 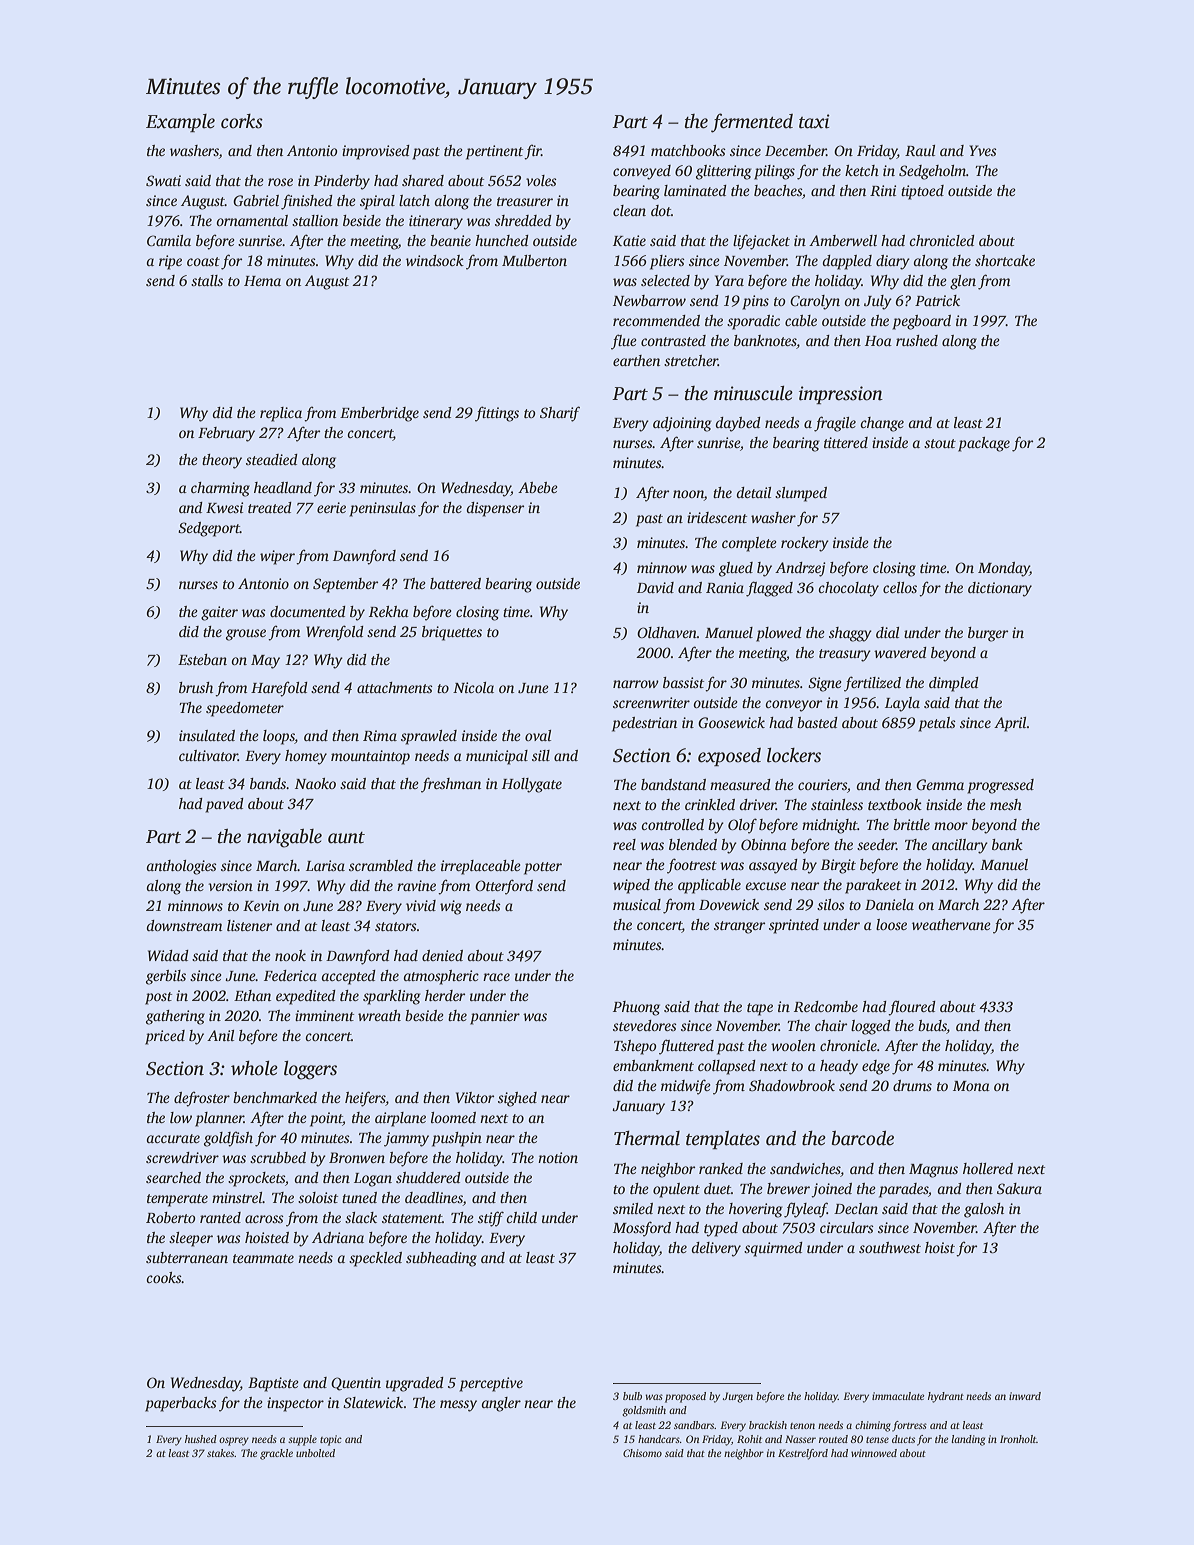 I want to click on package, so click(x=984, y=444).
